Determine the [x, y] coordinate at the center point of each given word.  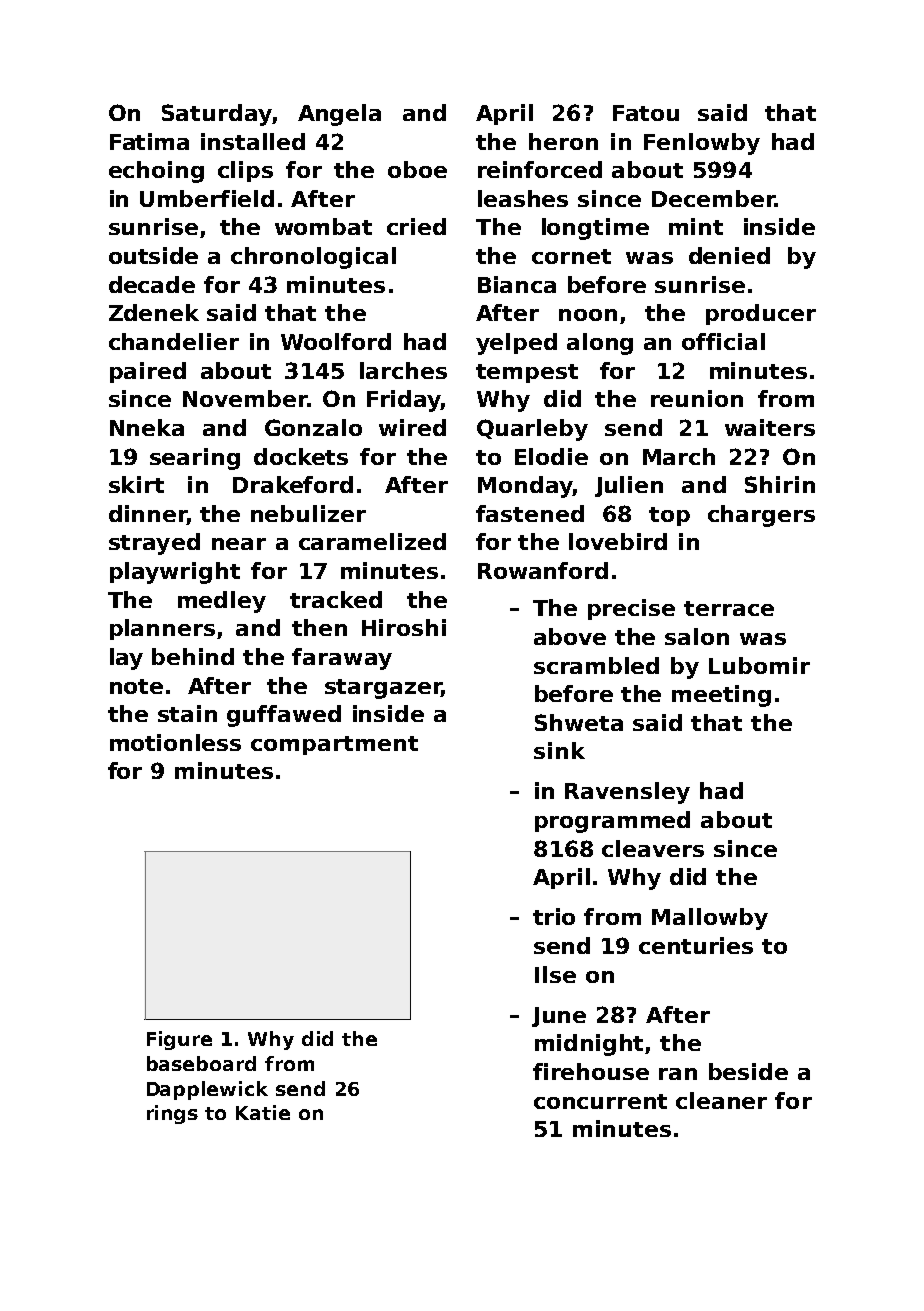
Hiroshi [404, 627]
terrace [729, 608]
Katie [263, 1112]
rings [172, 1114]
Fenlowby [702, 144]
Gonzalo [313, 427]
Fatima [149, 141]
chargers [761, 516]
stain [187, 713]
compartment [334, 745]
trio [554, 916]
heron [563, 141]
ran [678, 1074]
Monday [525, 487]
